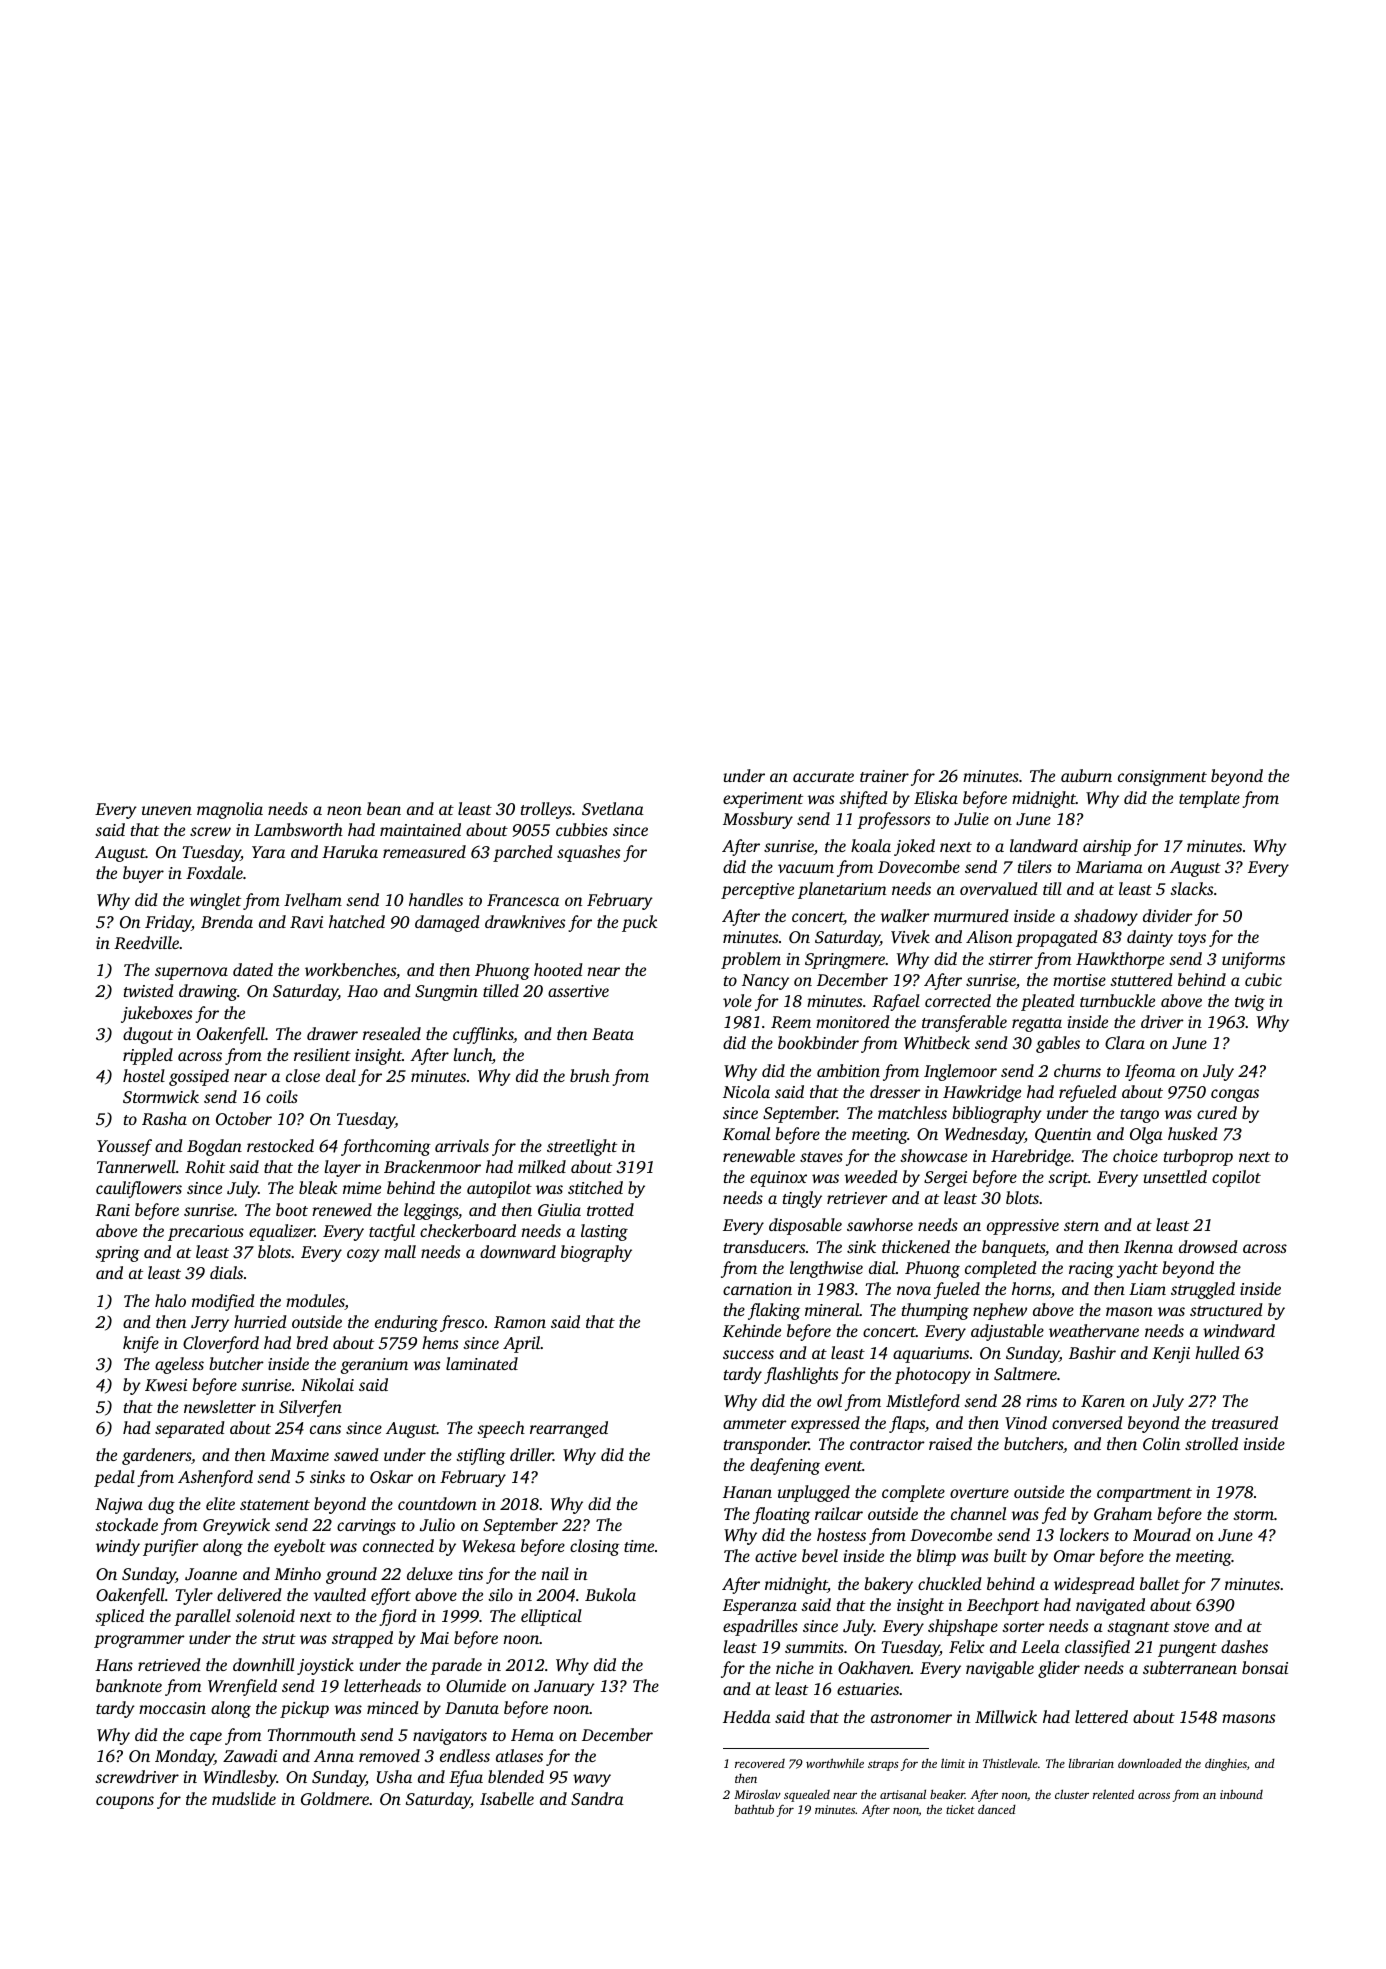 This screenshot has height=1969, width=1386. Describe the element at coordinates (168, 923) in the screenshot. I see `Friday` at that location.
